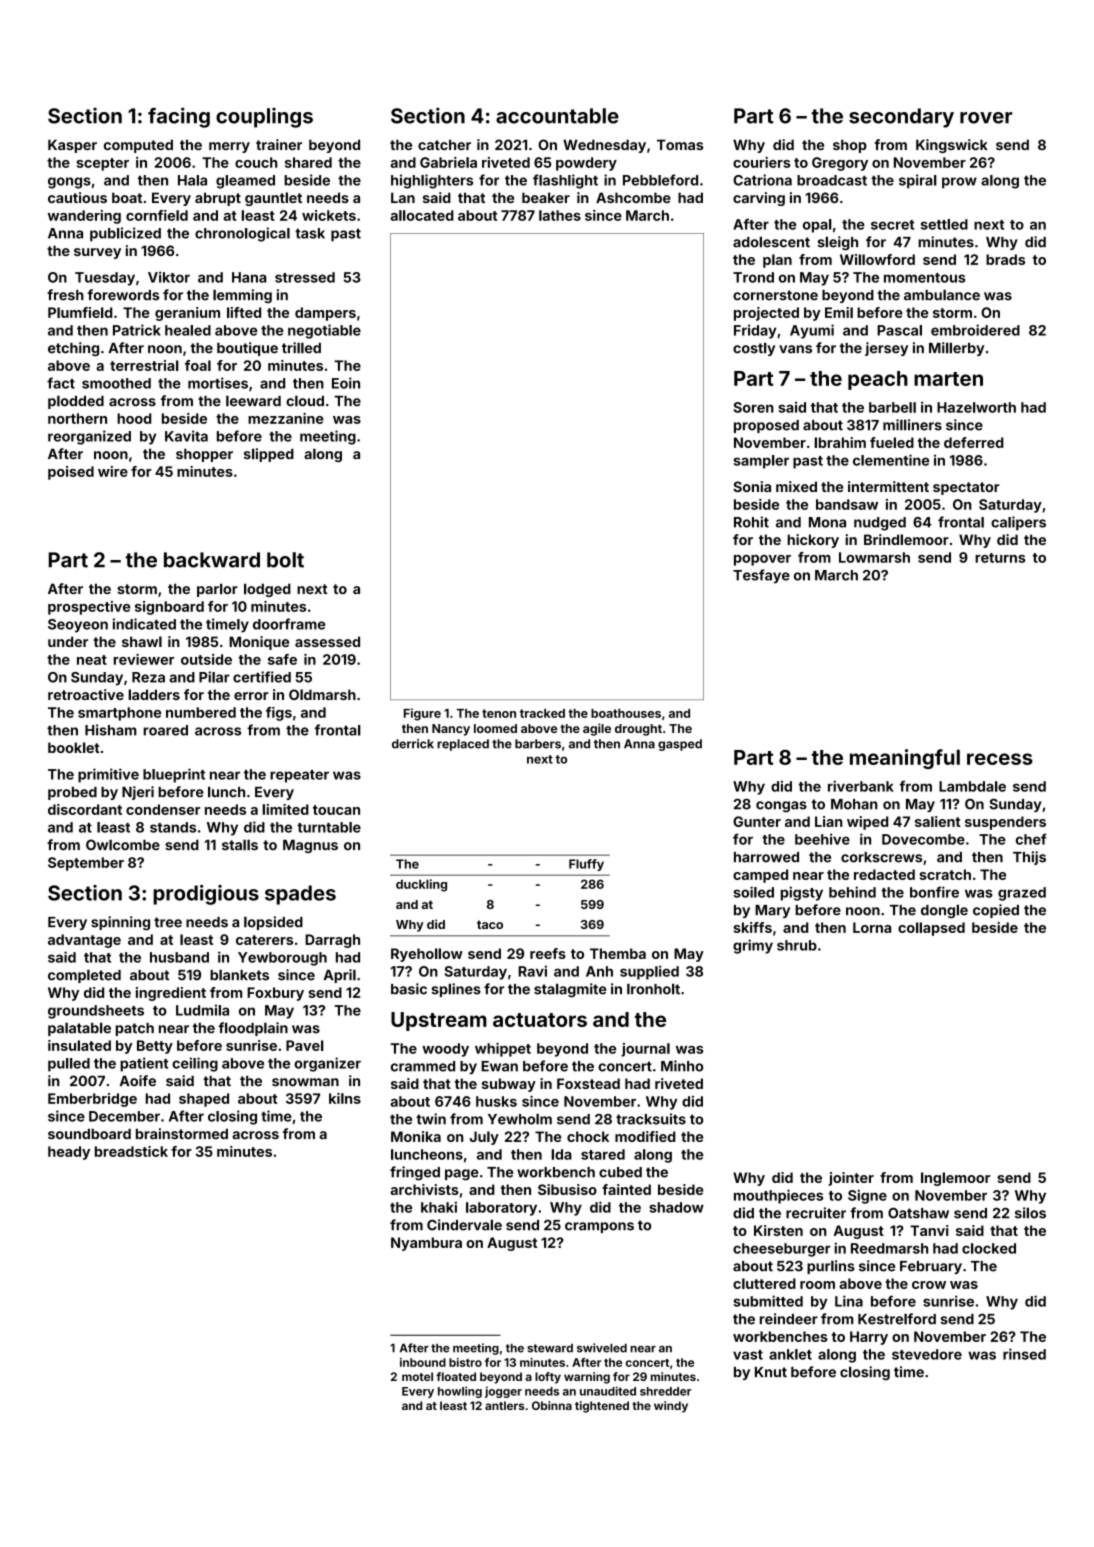 The image size is (1094, 1547). Describe the element at coordinates (417, 1376) in the screenshot. I see `motel` at that location.
